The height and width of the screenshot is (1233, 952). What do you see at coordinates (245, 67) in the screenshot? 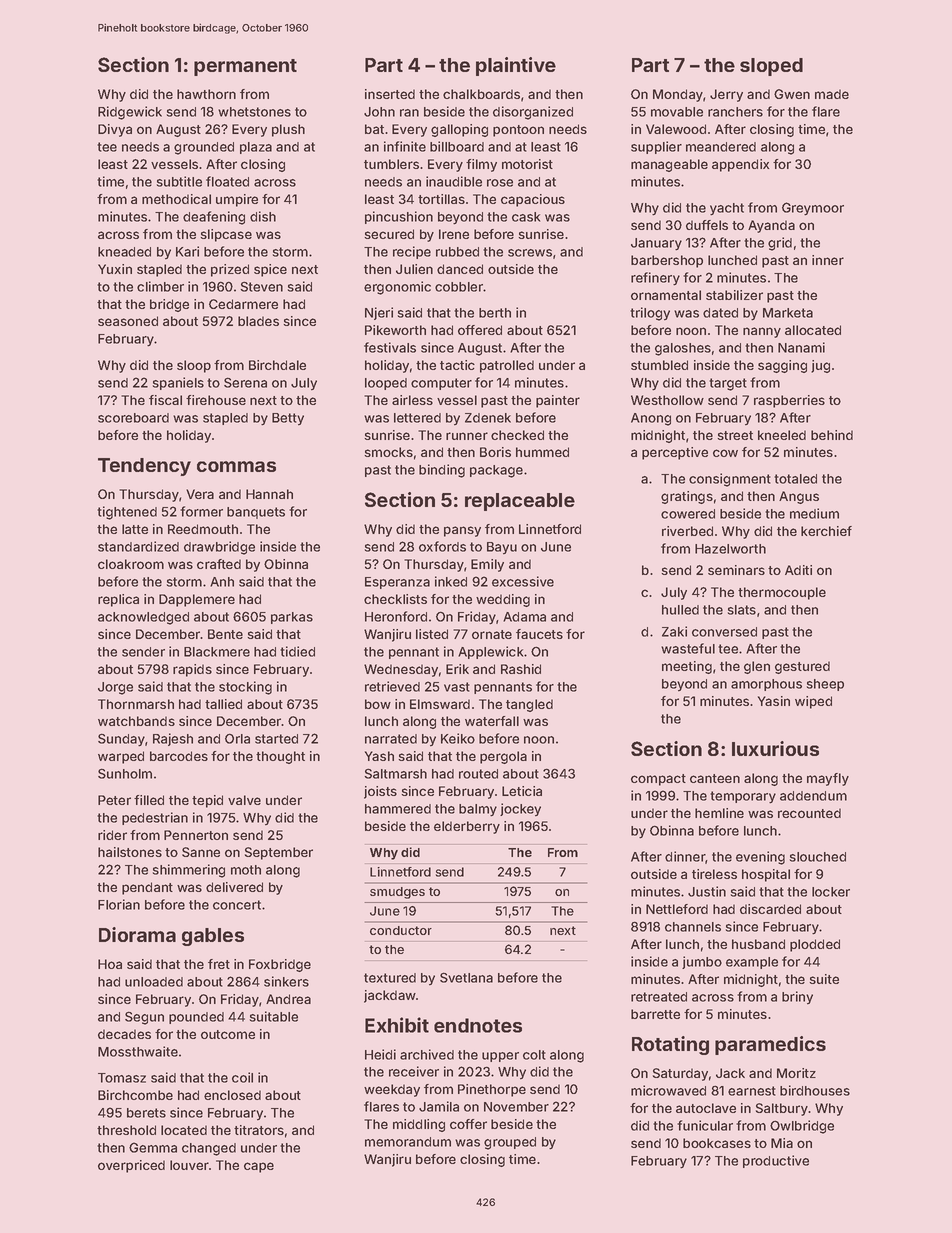
I see `permanent` at bounding box center [245, 67].
